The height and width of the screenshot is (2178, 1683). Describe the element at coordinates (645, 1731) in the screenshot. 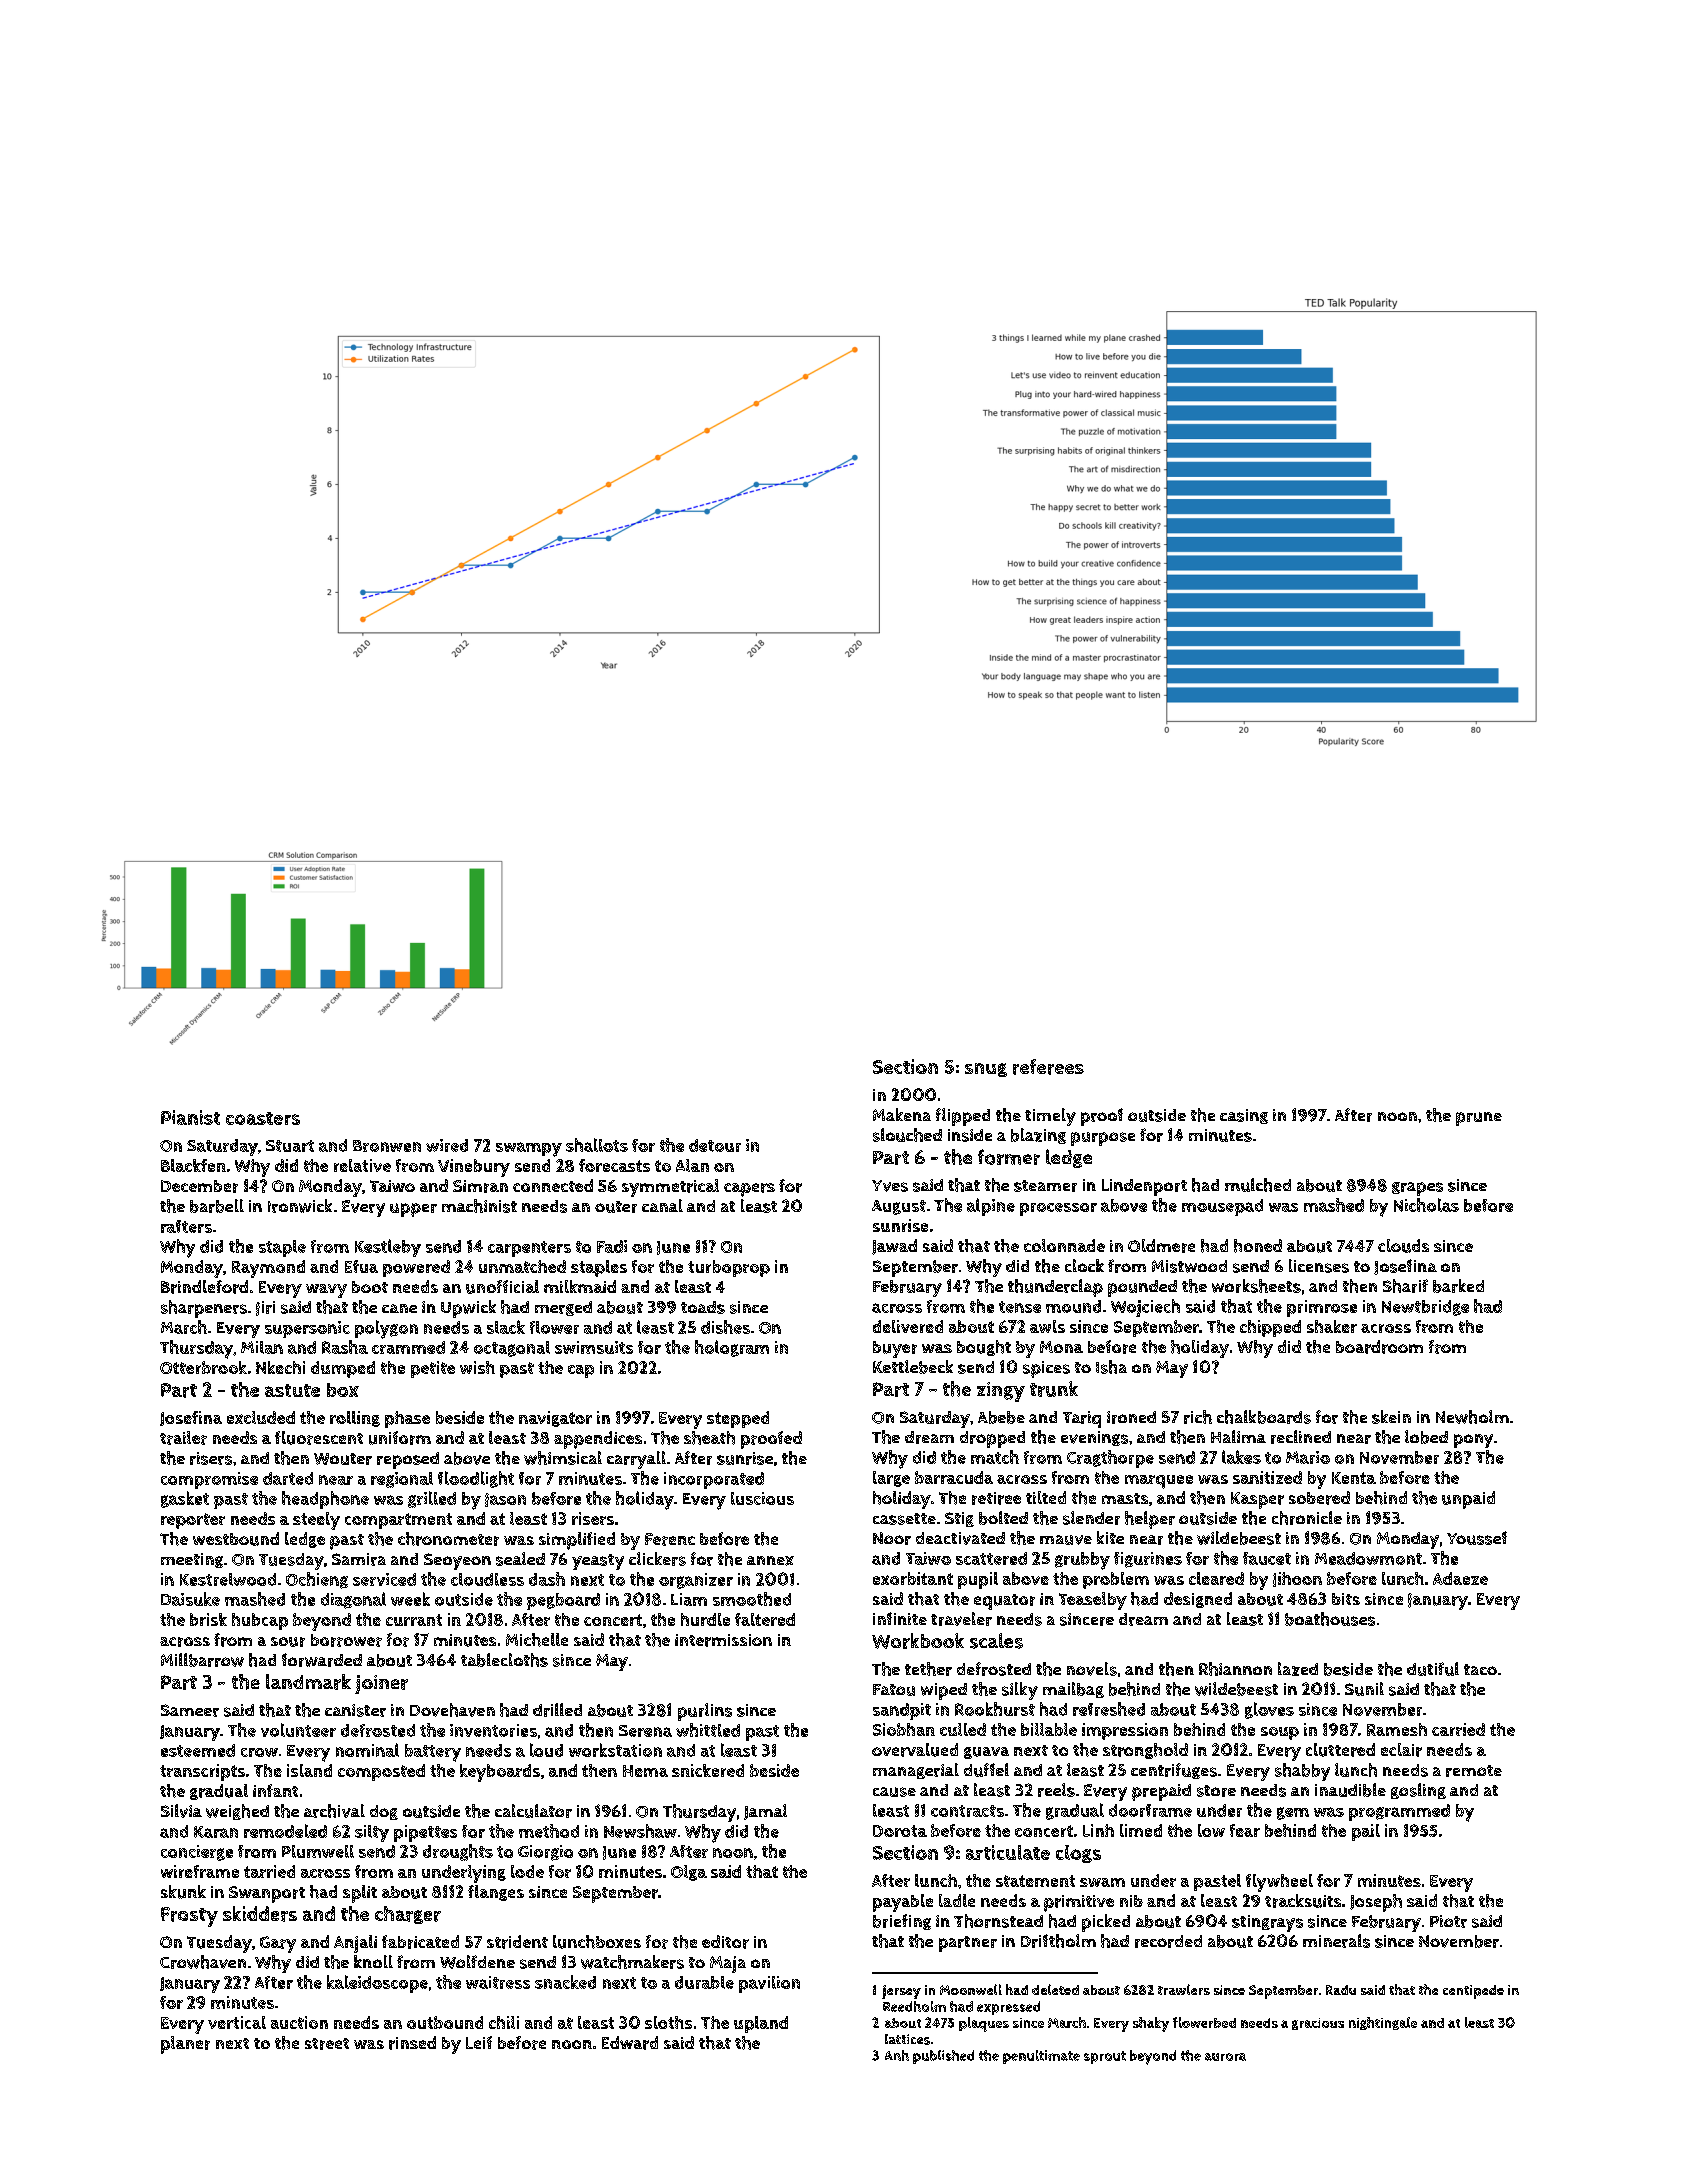

I see `Serena` at that location.
